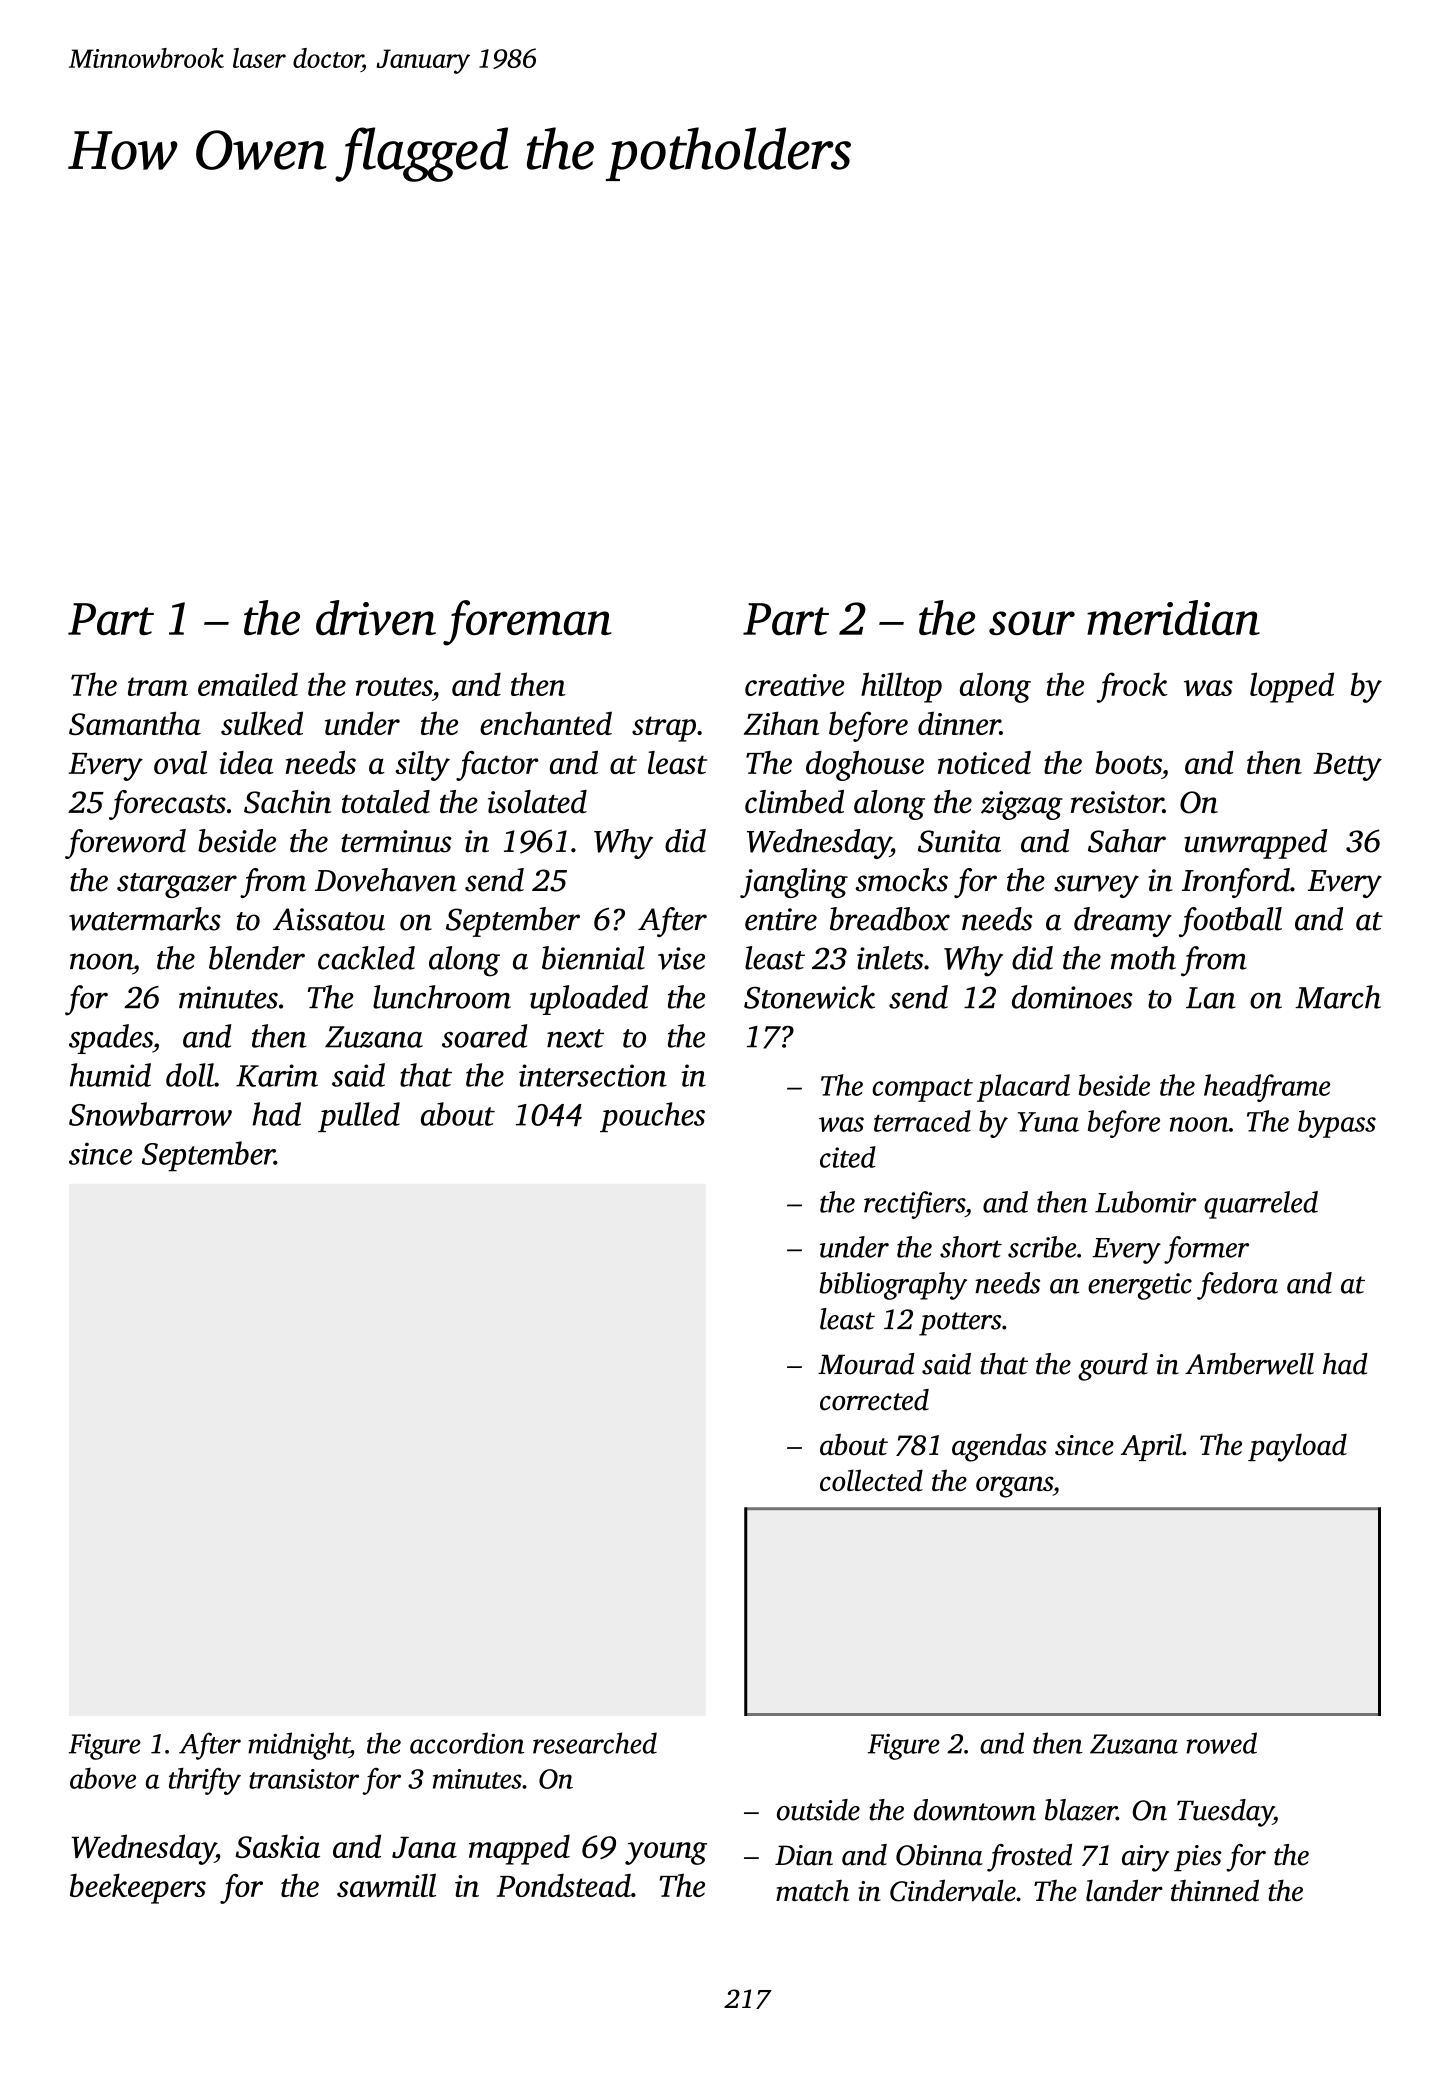  What do you see at coordinates (177, 885) in the screenshot?
I see `stargazer` at bounding box center [177, 885].
